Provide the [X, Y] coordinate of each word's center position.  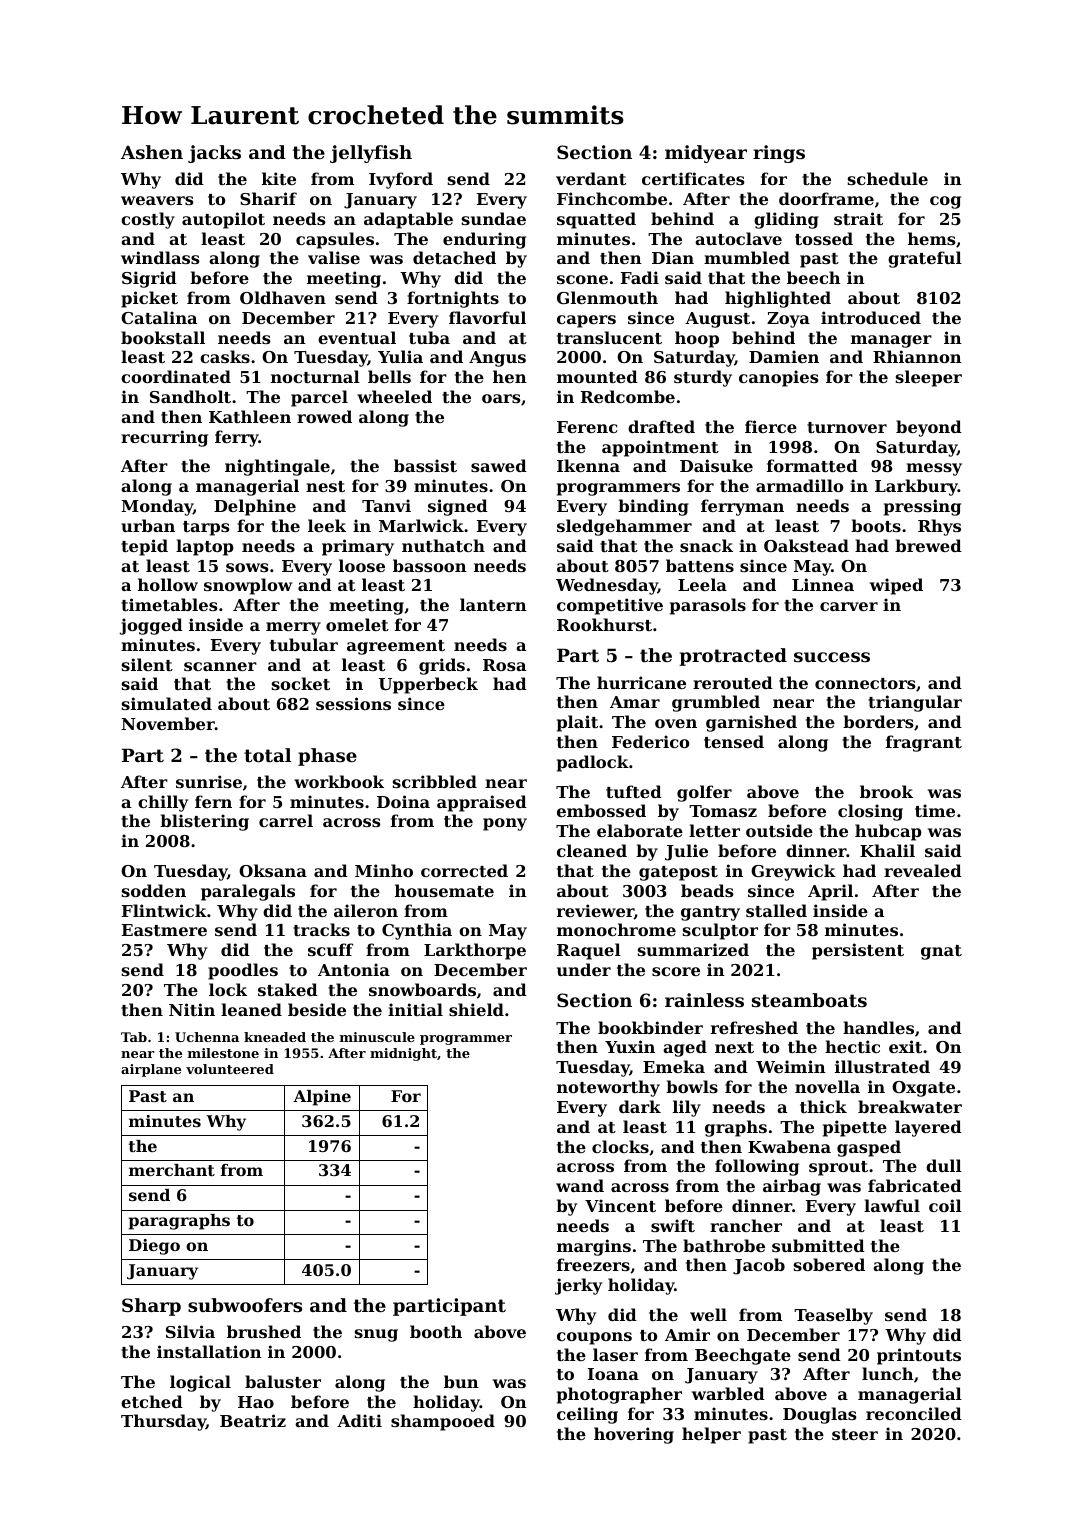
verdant [591, 178]
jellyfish [371, 154]
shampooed [443, 1422]
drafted [661, 426]
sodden [154, 890]
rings [779, 154]
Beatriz [253, 1420]
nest [325, 486]
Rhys [939, 527]
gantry [710, 913]
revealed [923, 870]
